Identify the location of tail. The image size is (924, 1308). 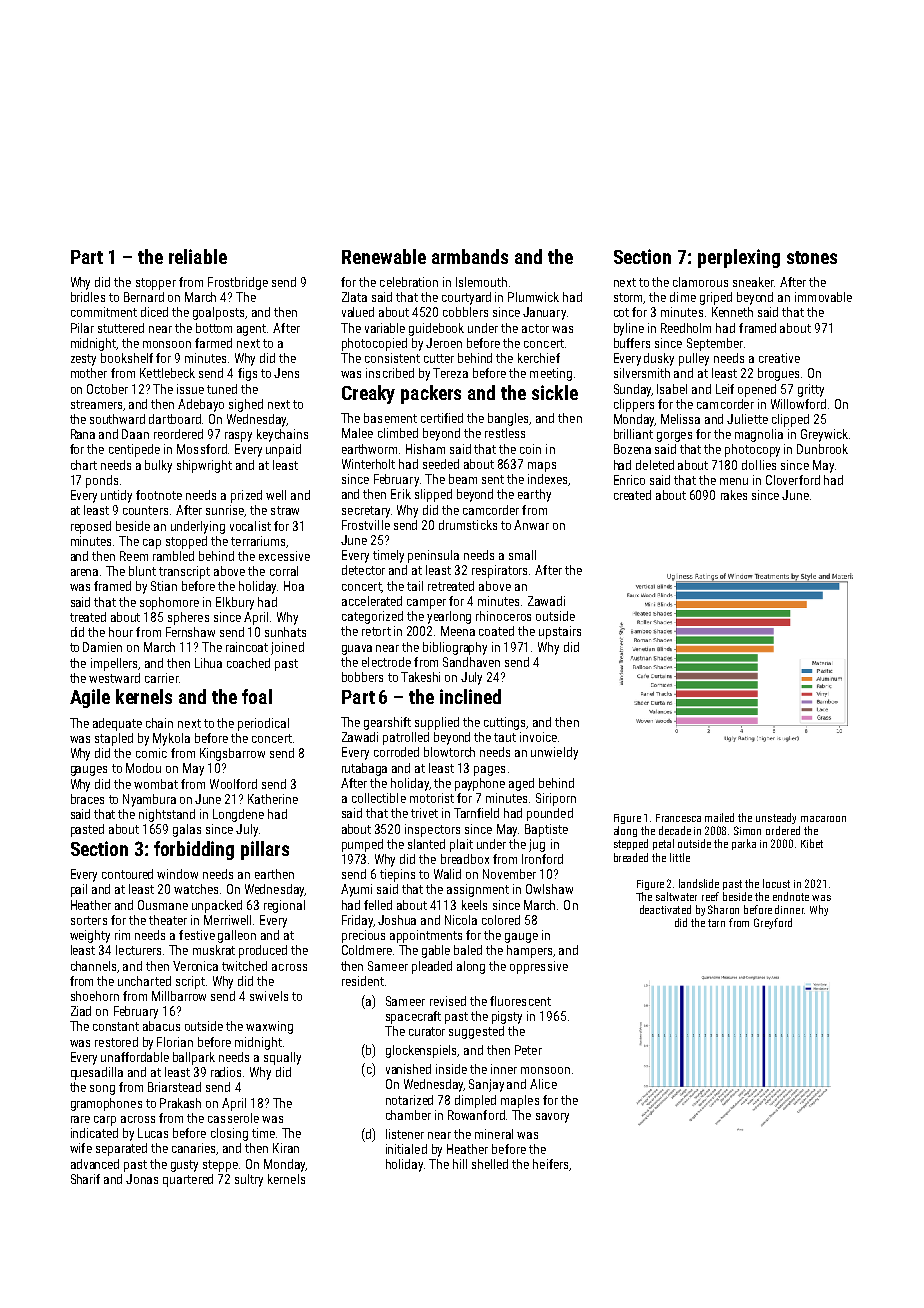
(415, 586).
